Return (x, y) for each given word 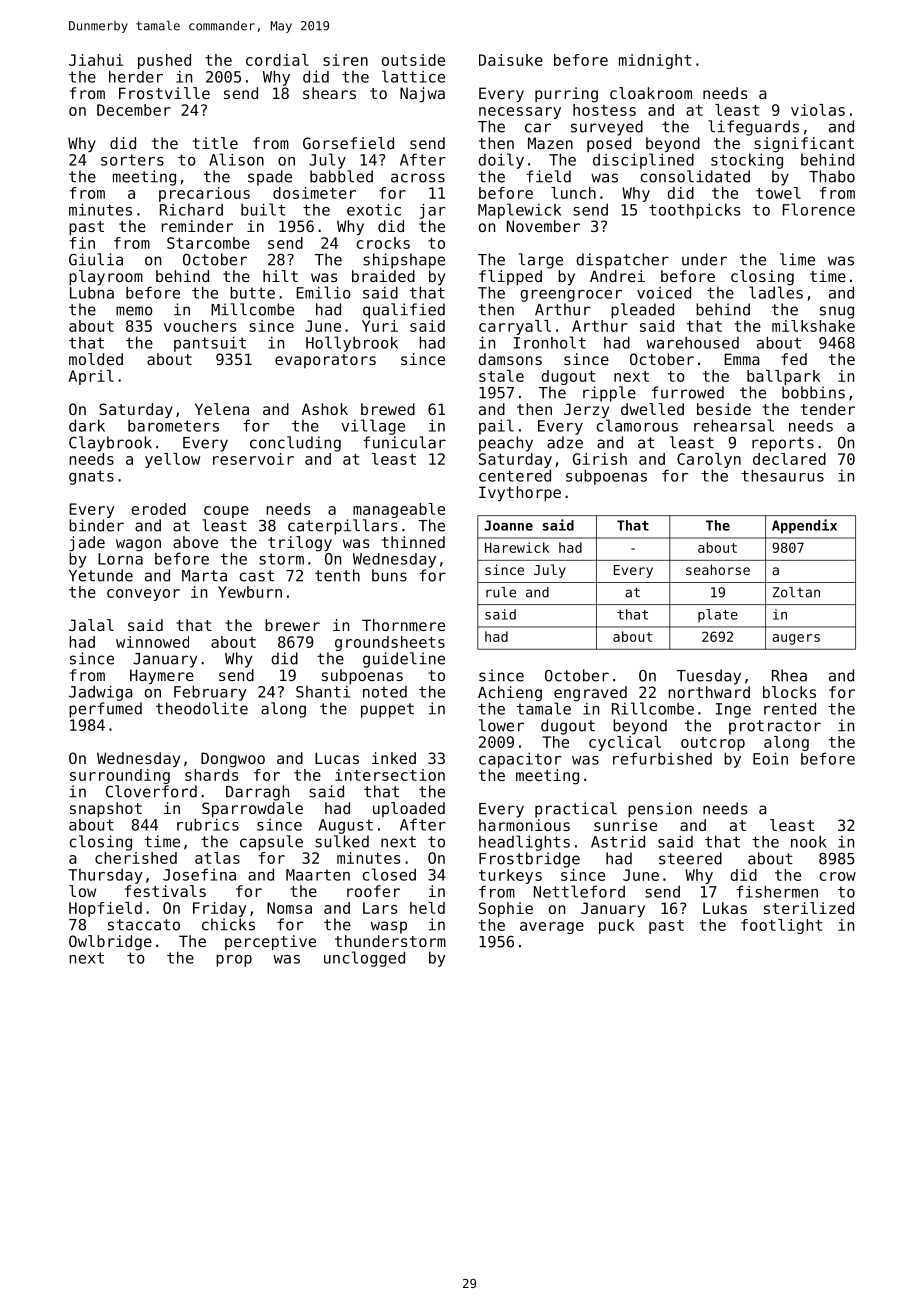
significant (804, 145)
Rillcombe (653, 708)
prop (234, 961)
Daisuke (511, 60)
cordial (277, 60)
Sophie (506, 909)
